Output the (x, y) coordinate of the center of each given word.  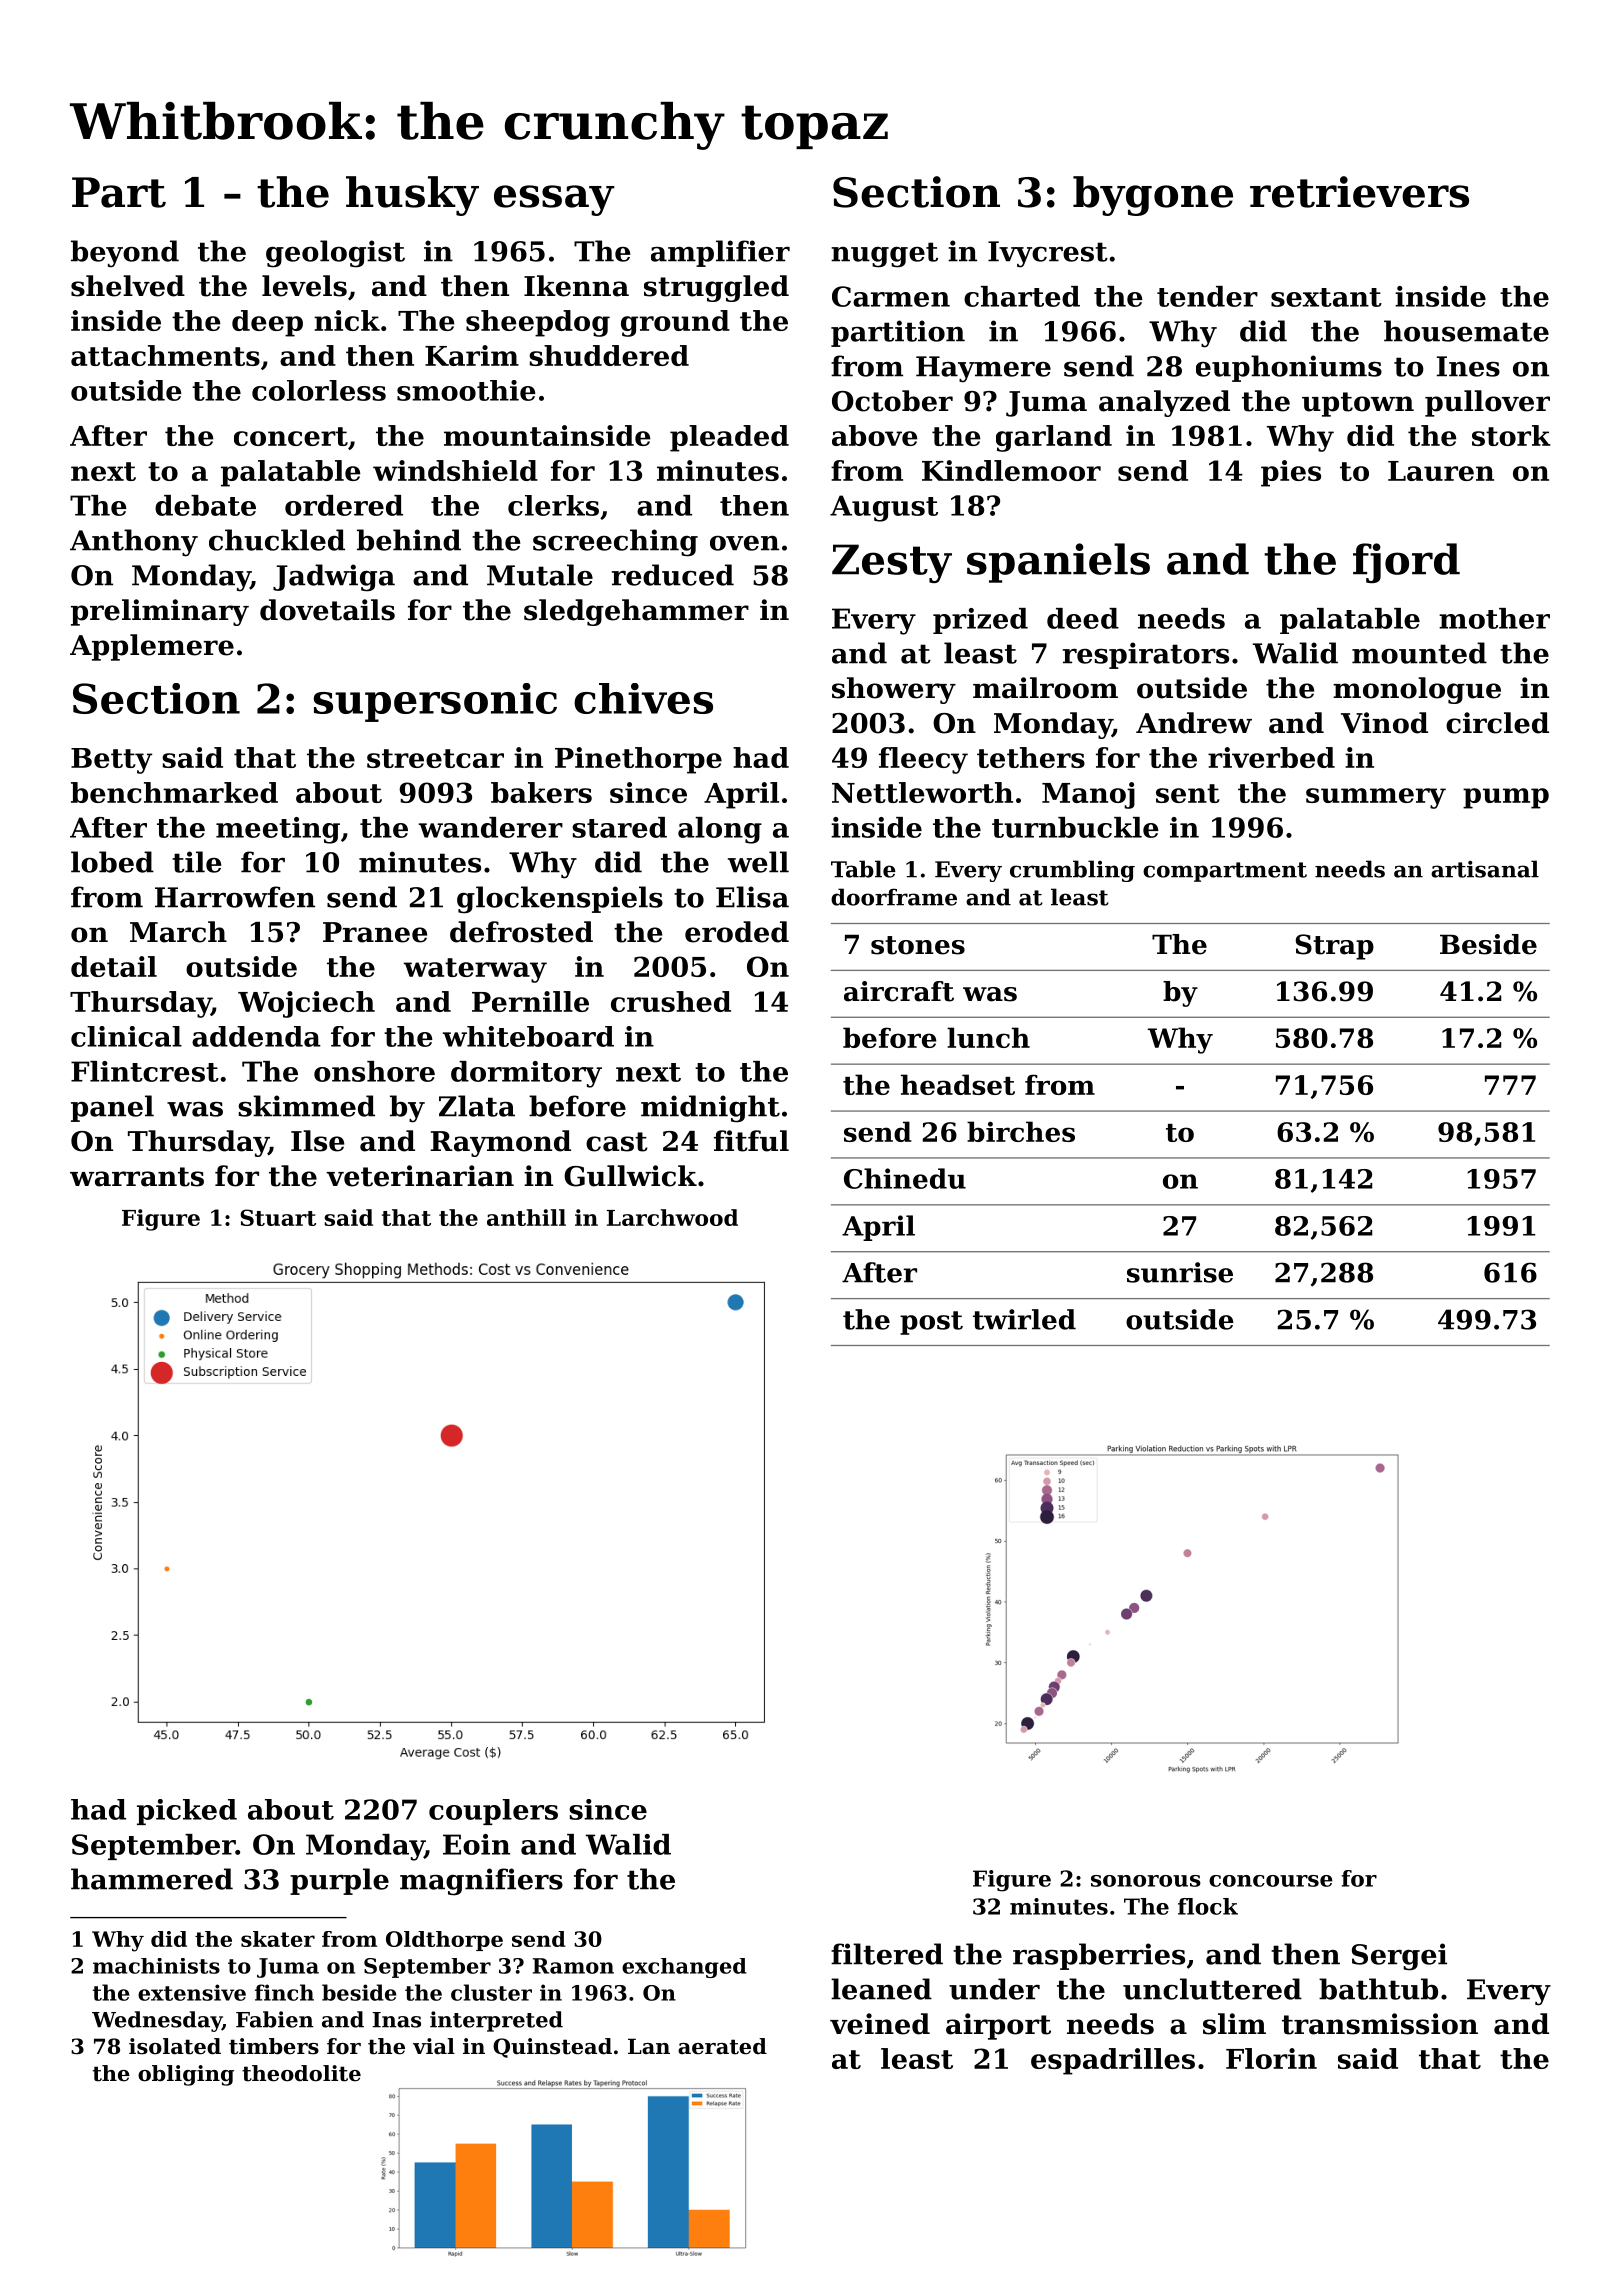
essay (554, 200)
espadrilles (1113, 2061)
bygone (1153, 196)
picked (187, 1812)
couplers (493, 1812)
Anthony (134, 543)
